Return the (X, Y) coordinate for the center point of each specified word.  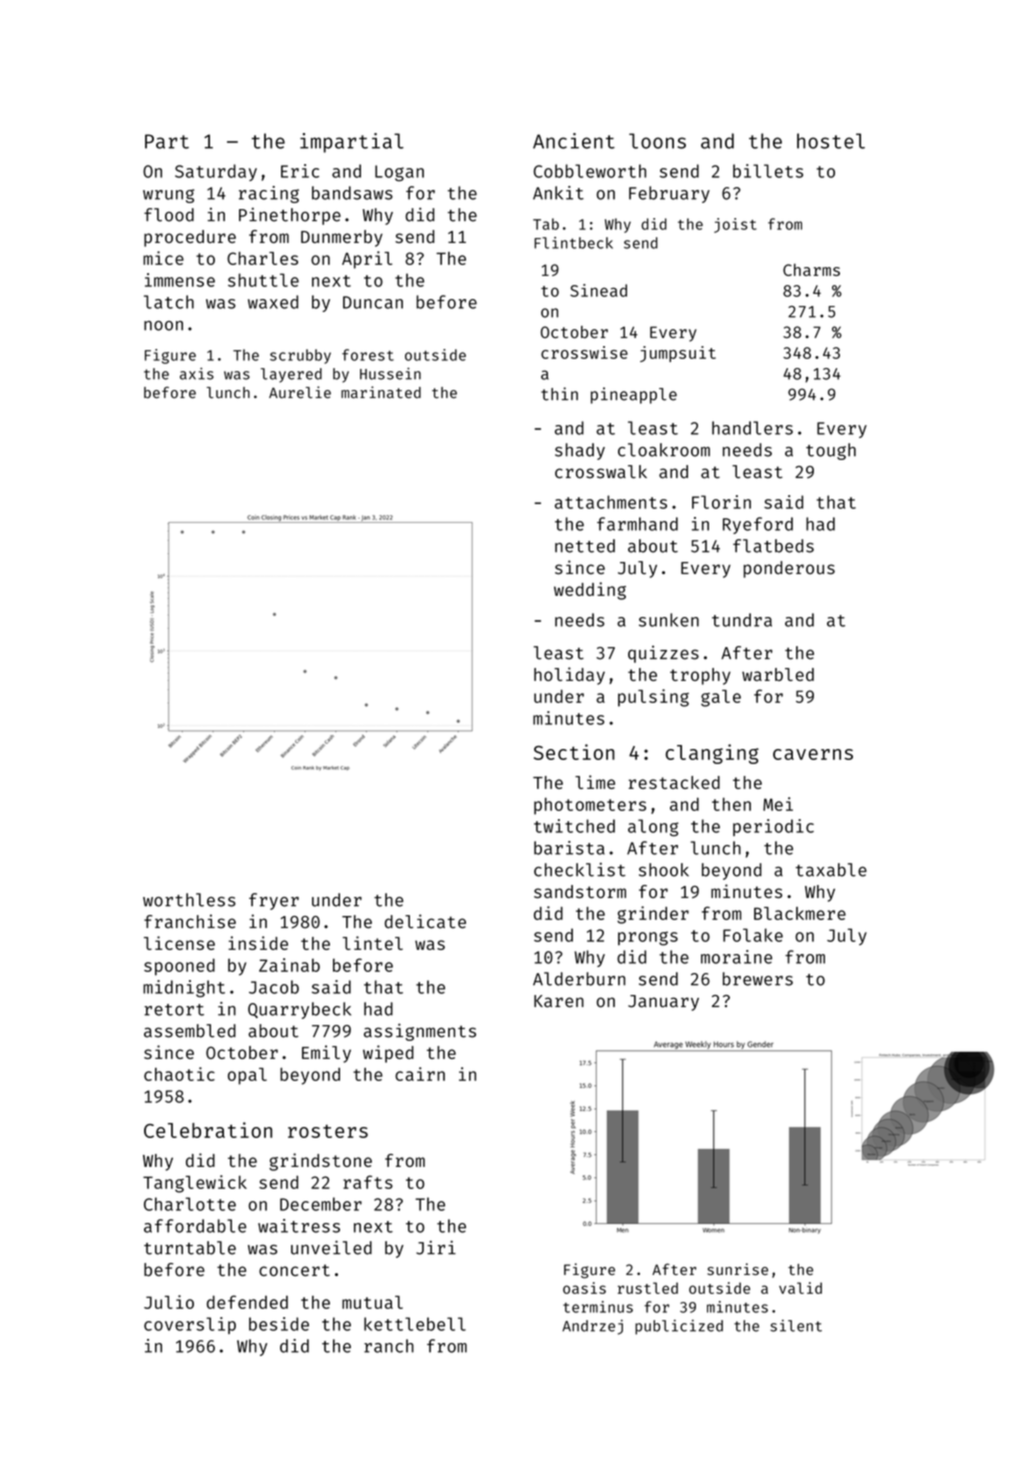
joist (735, 225)
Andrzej (592, 1327)
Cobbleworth (590, 171)
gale (721, 698)
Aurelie (300, 392)
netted (585, 546)
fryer (274, 901)
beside (279, 1324)
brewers (758, 979)
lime (595, 782)
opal (247, 1076)
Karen (559, 1001)
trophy (700, 676)
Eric (300, 171)
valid (800, 1288)
